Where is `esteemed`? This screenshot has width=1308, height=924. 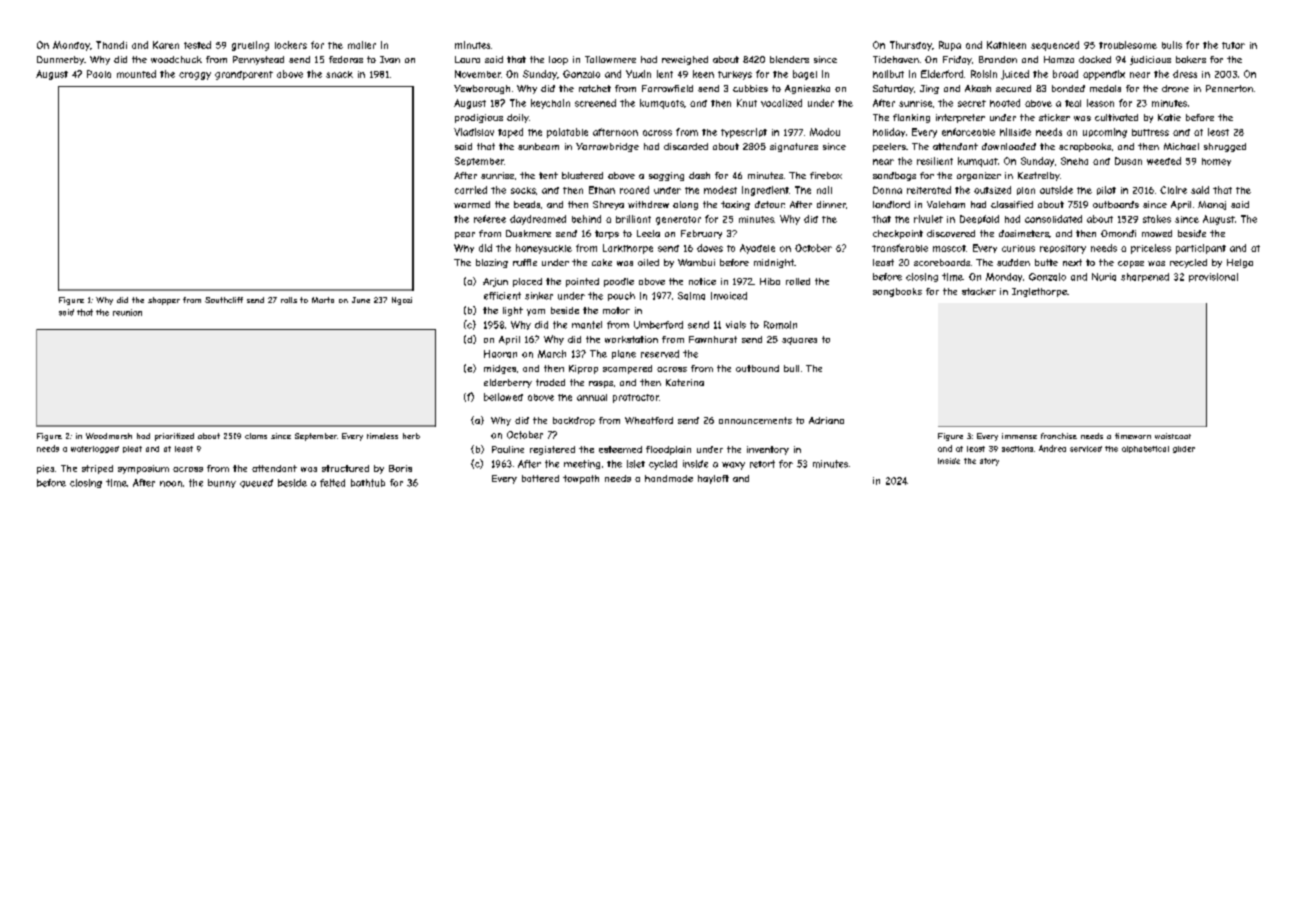 esteemed is located at coordinates (620, 449).
